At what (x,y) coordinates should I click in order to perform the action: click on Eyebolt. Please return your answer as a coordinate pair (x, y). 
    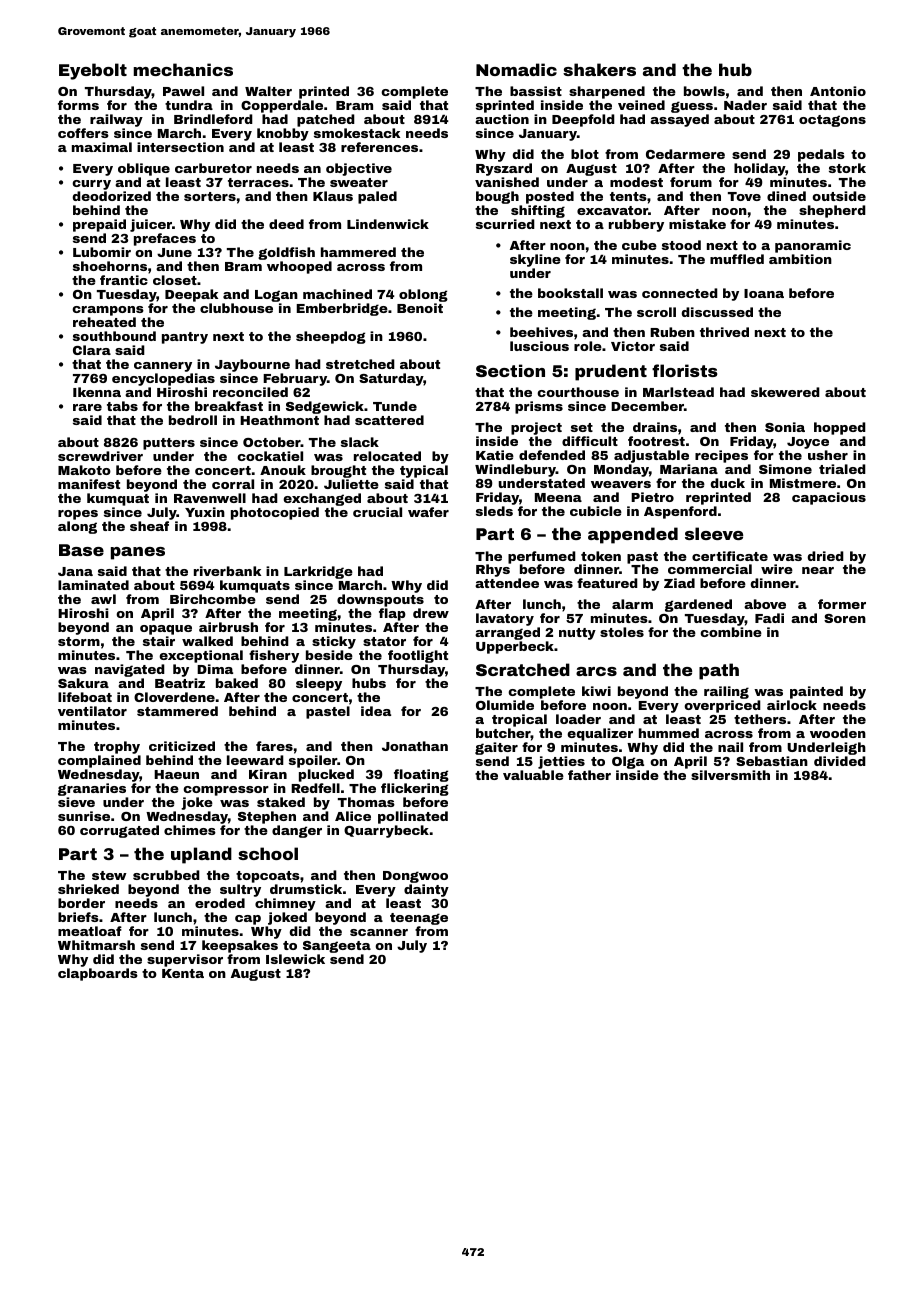
    Looking at the image, I should click on (93, 71).
